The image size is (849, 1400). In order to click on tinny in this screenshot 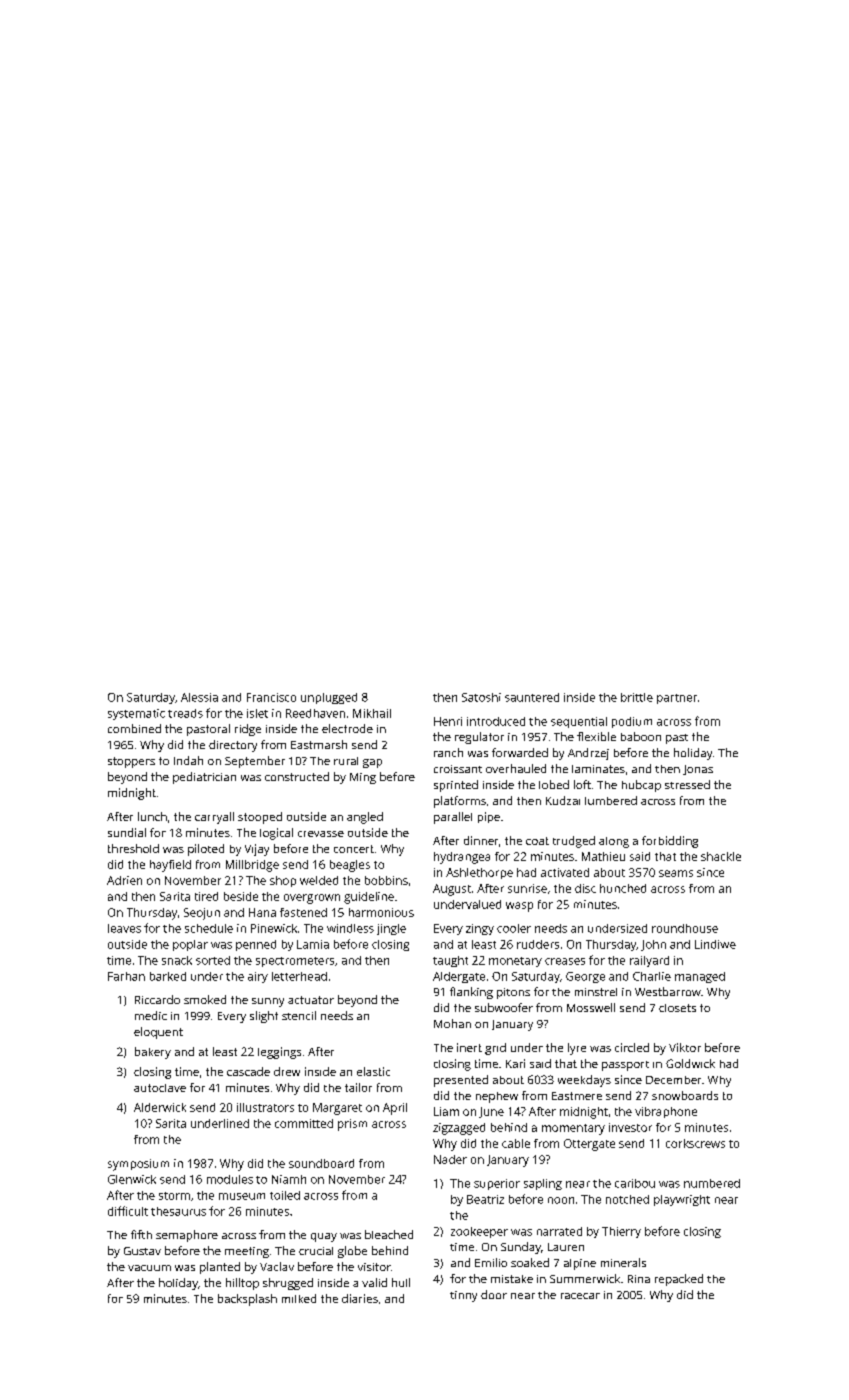, I will do `click(463, 1296)`.
